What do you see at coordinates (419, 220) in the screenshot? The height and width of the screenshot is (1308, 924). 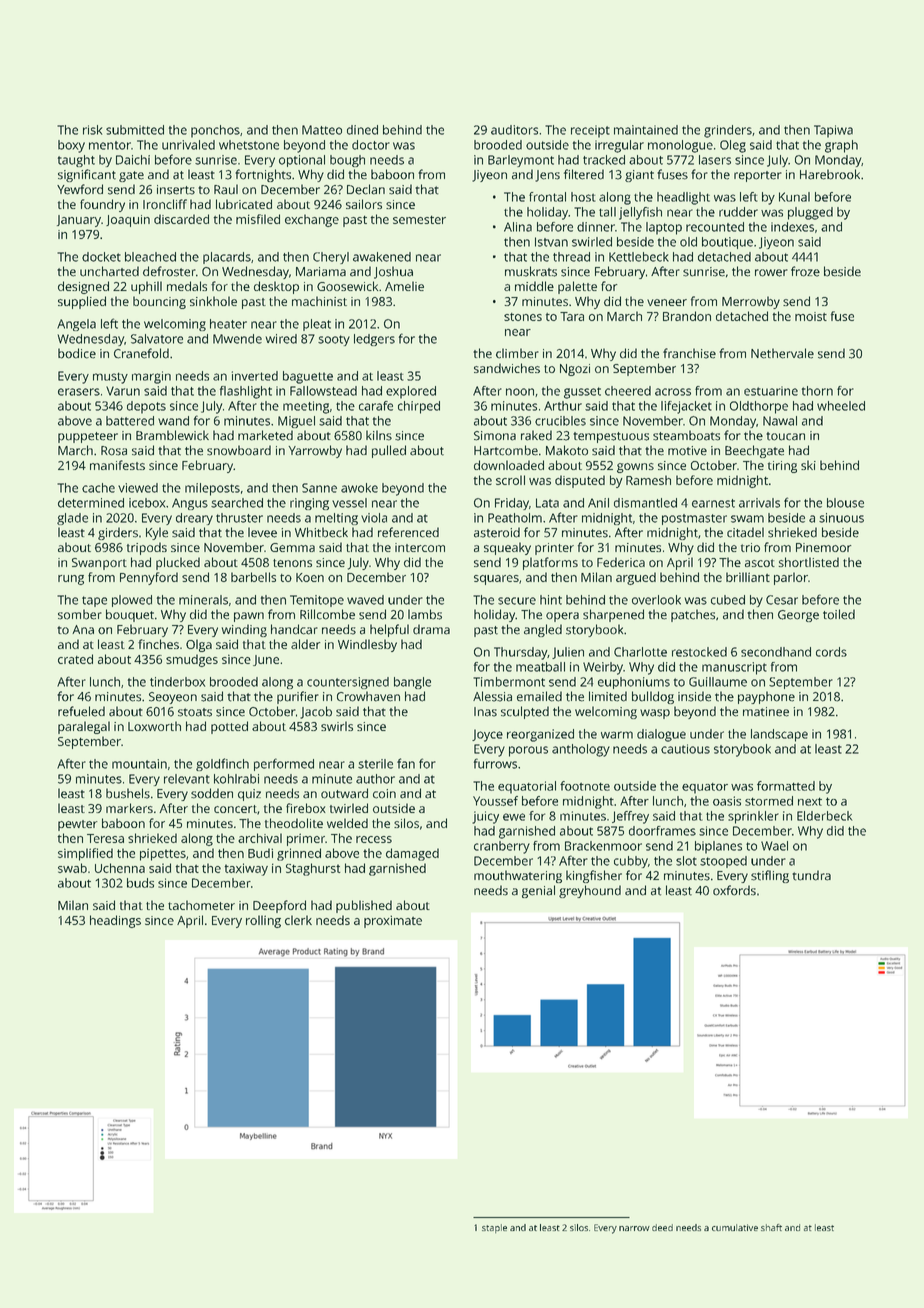 I see `semester` at bounding box center [419, 220].
